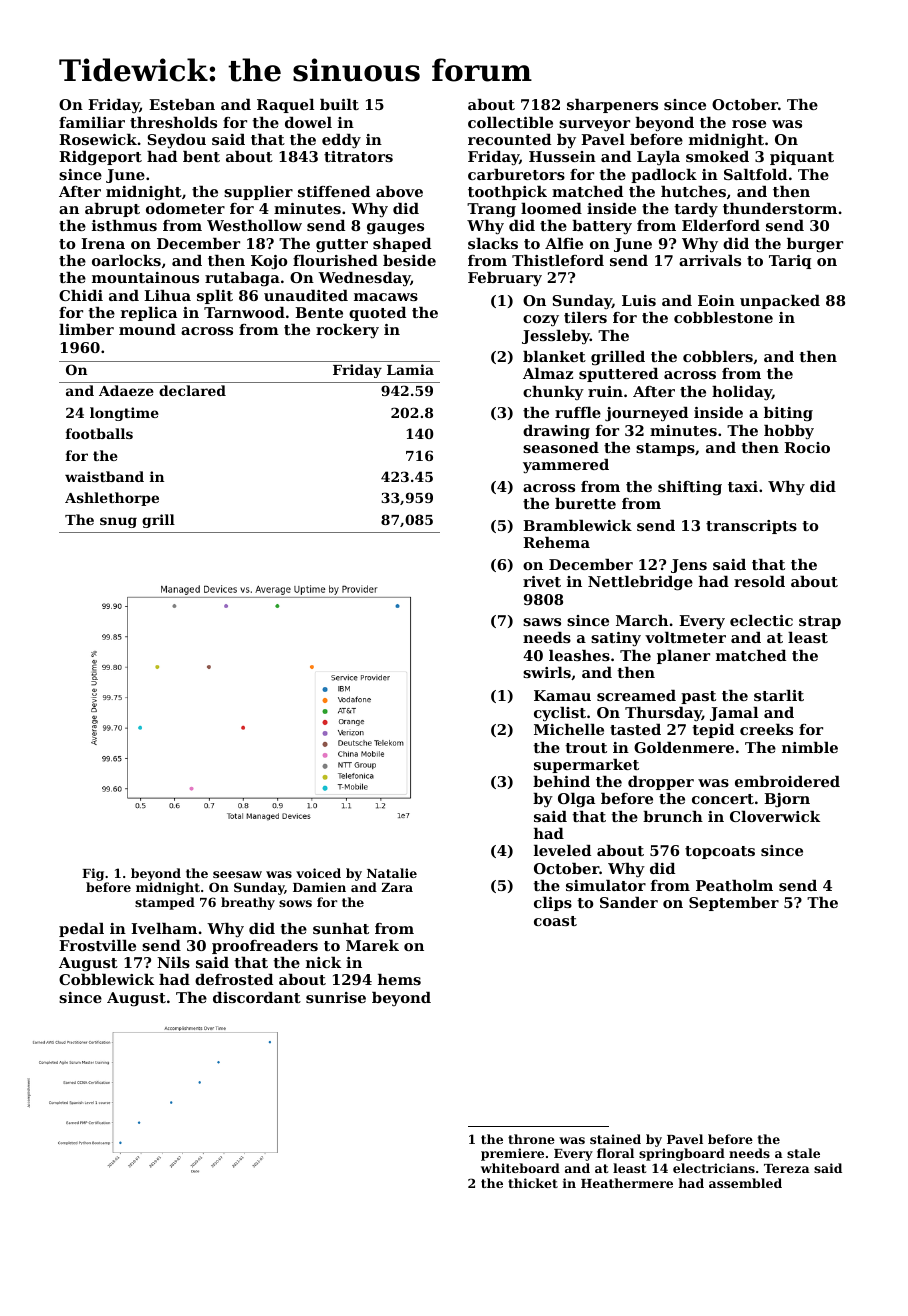  I want to click on smoked, so click(717, 156).
